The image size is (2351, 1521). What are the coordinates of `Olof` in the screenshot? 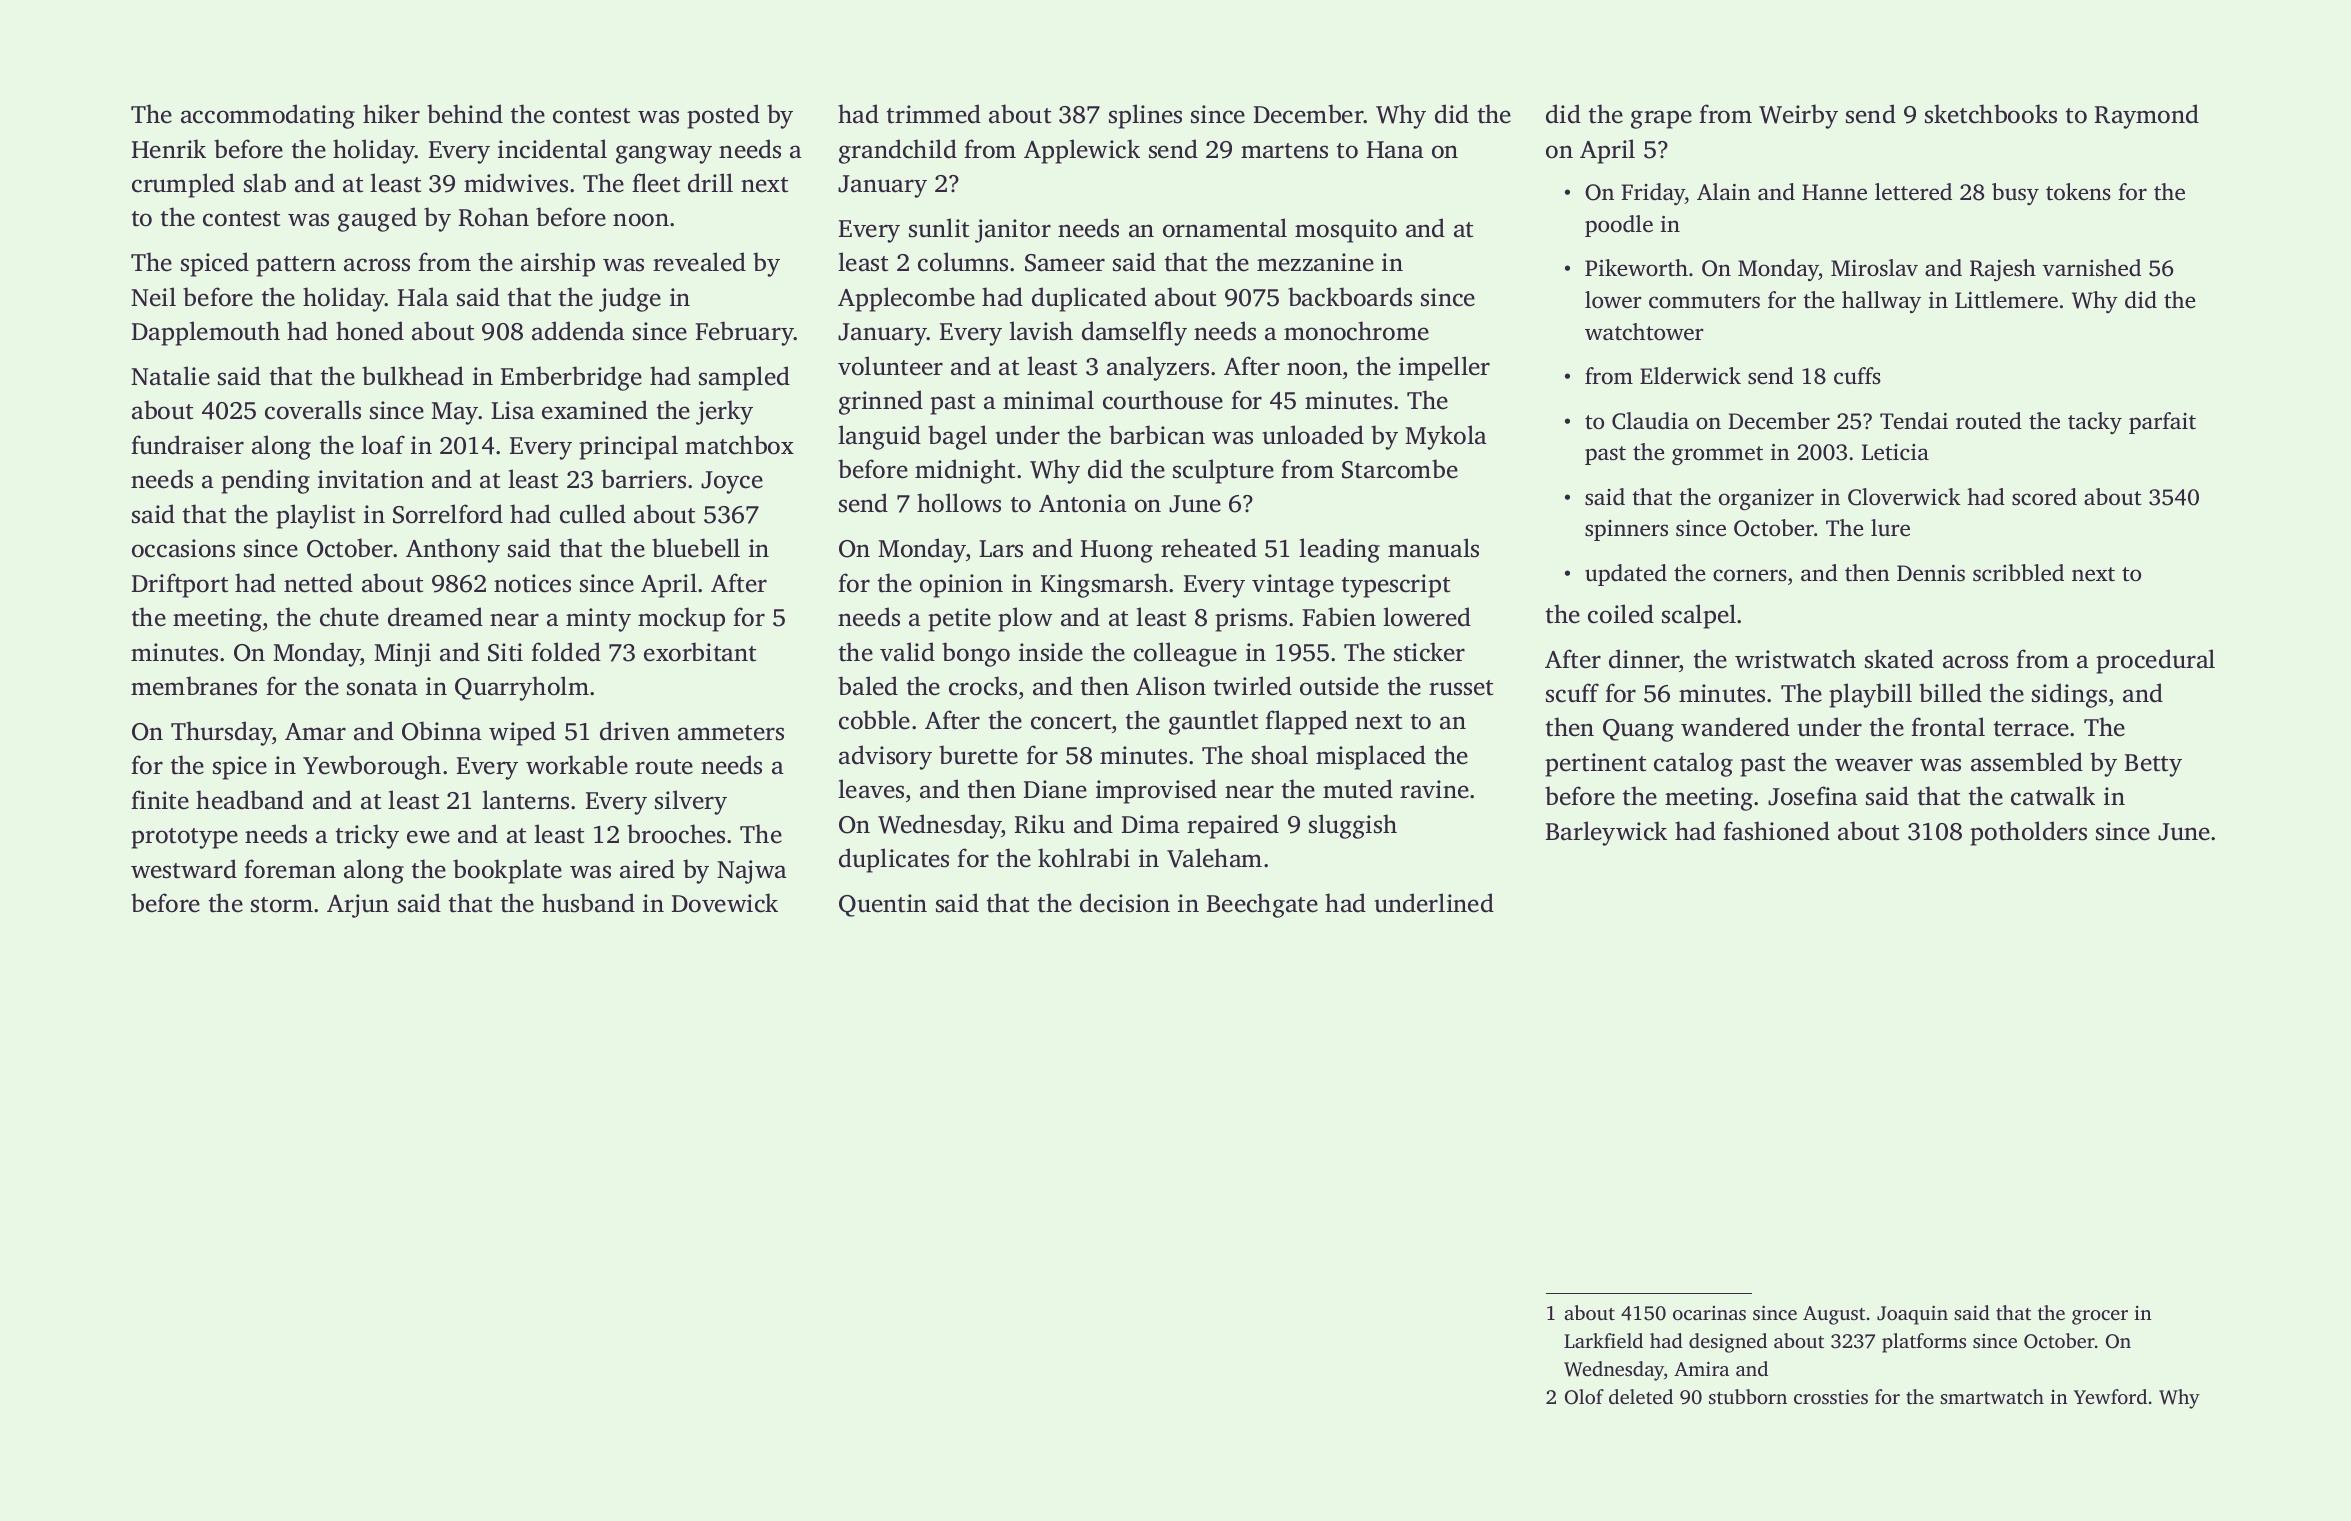 It's located at (1584, 1397).
